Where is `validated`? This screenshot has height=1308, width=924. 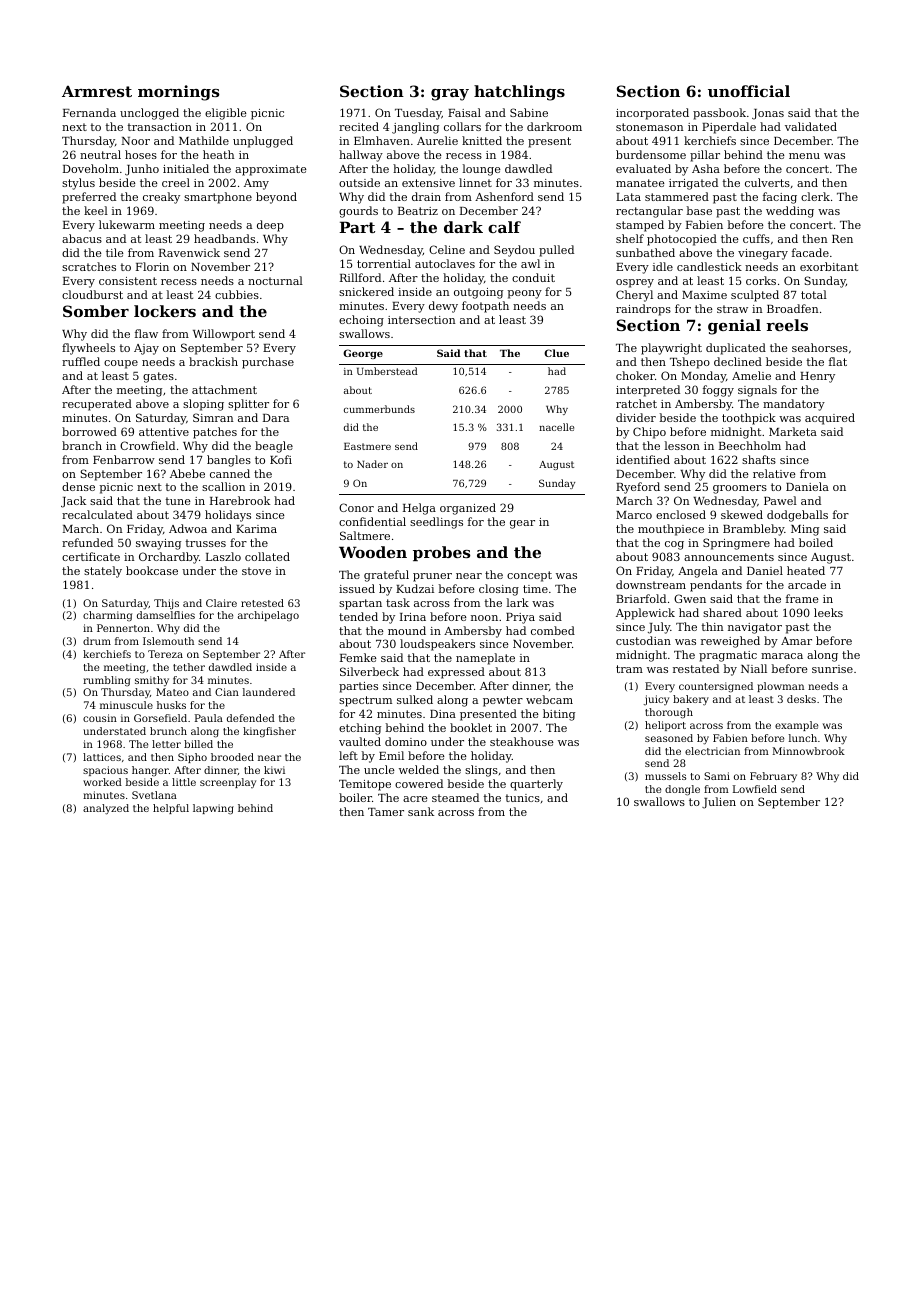
validated is located at coordinates (811, 126).
